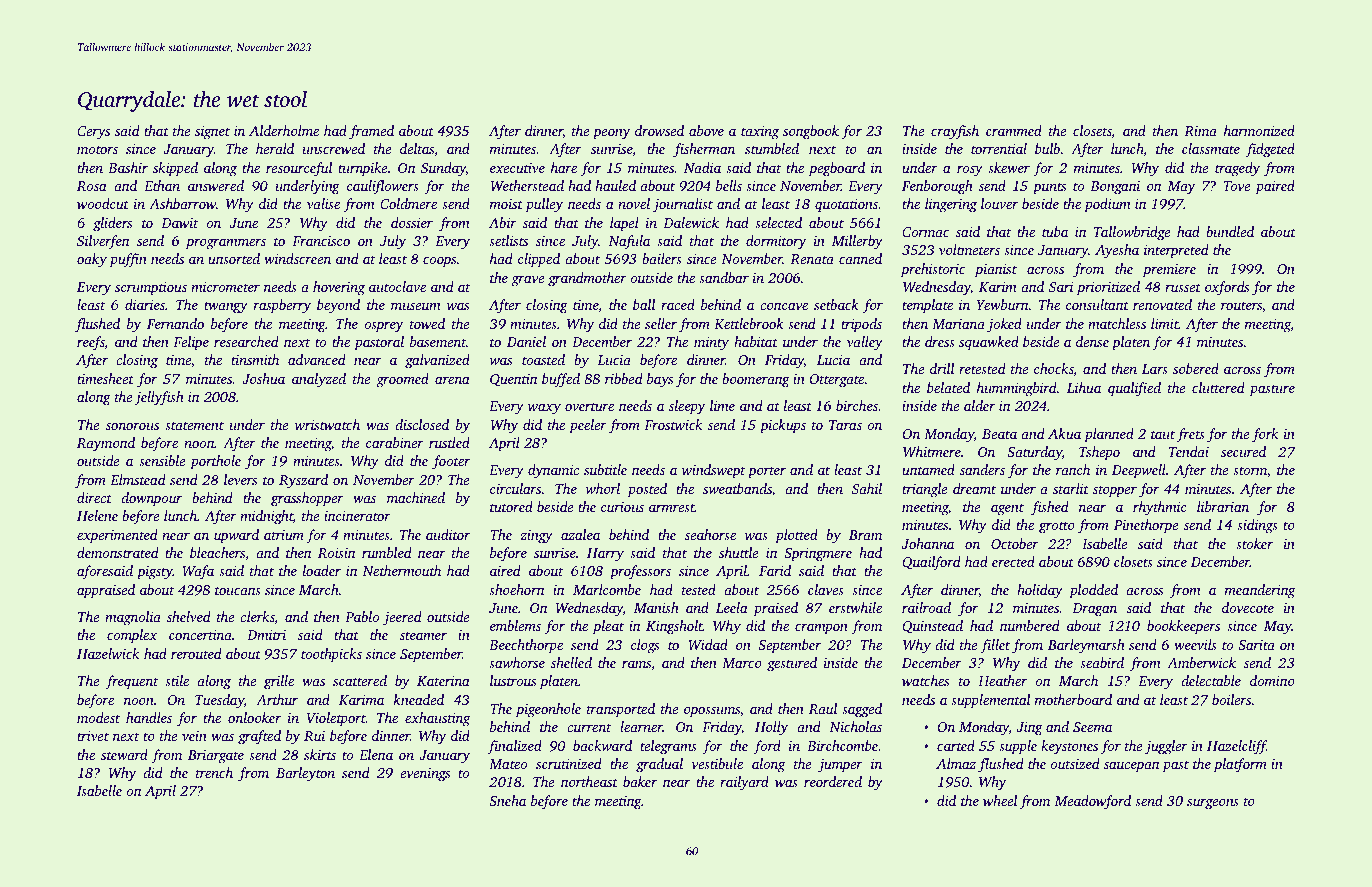  Describe the element at coordinates (1009, 167) in the screenshot. I see `skewer` at that location.
